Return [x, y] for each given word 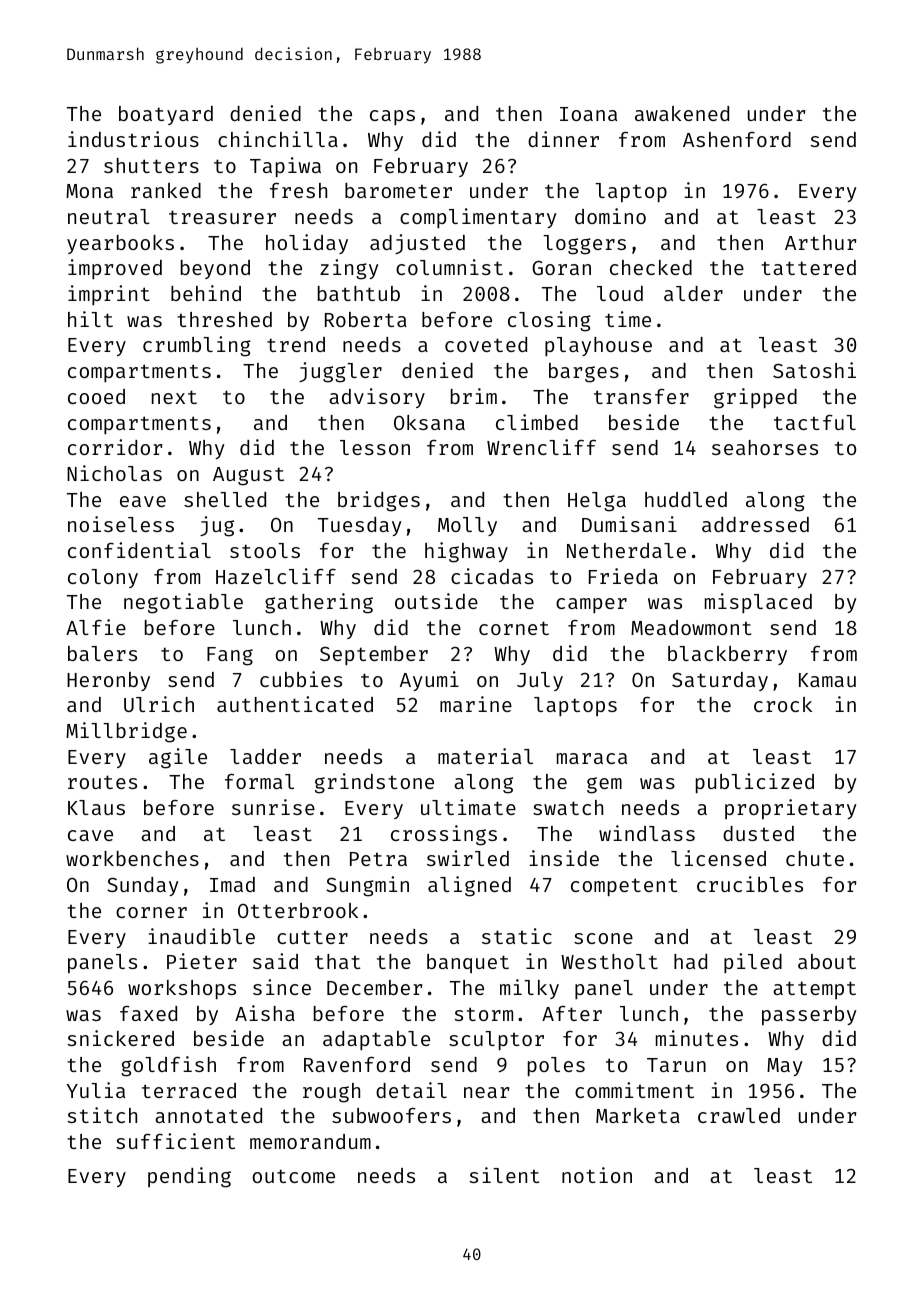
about [827, 961]
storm [484, 1014]
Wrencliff [541, 447]
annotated [208, 1115]
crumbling [197, 346]
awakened [682, 113]
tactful [815, 422]
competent [624, 887]
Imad [232, 884]
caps [392, 117]
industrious [133, 139]
